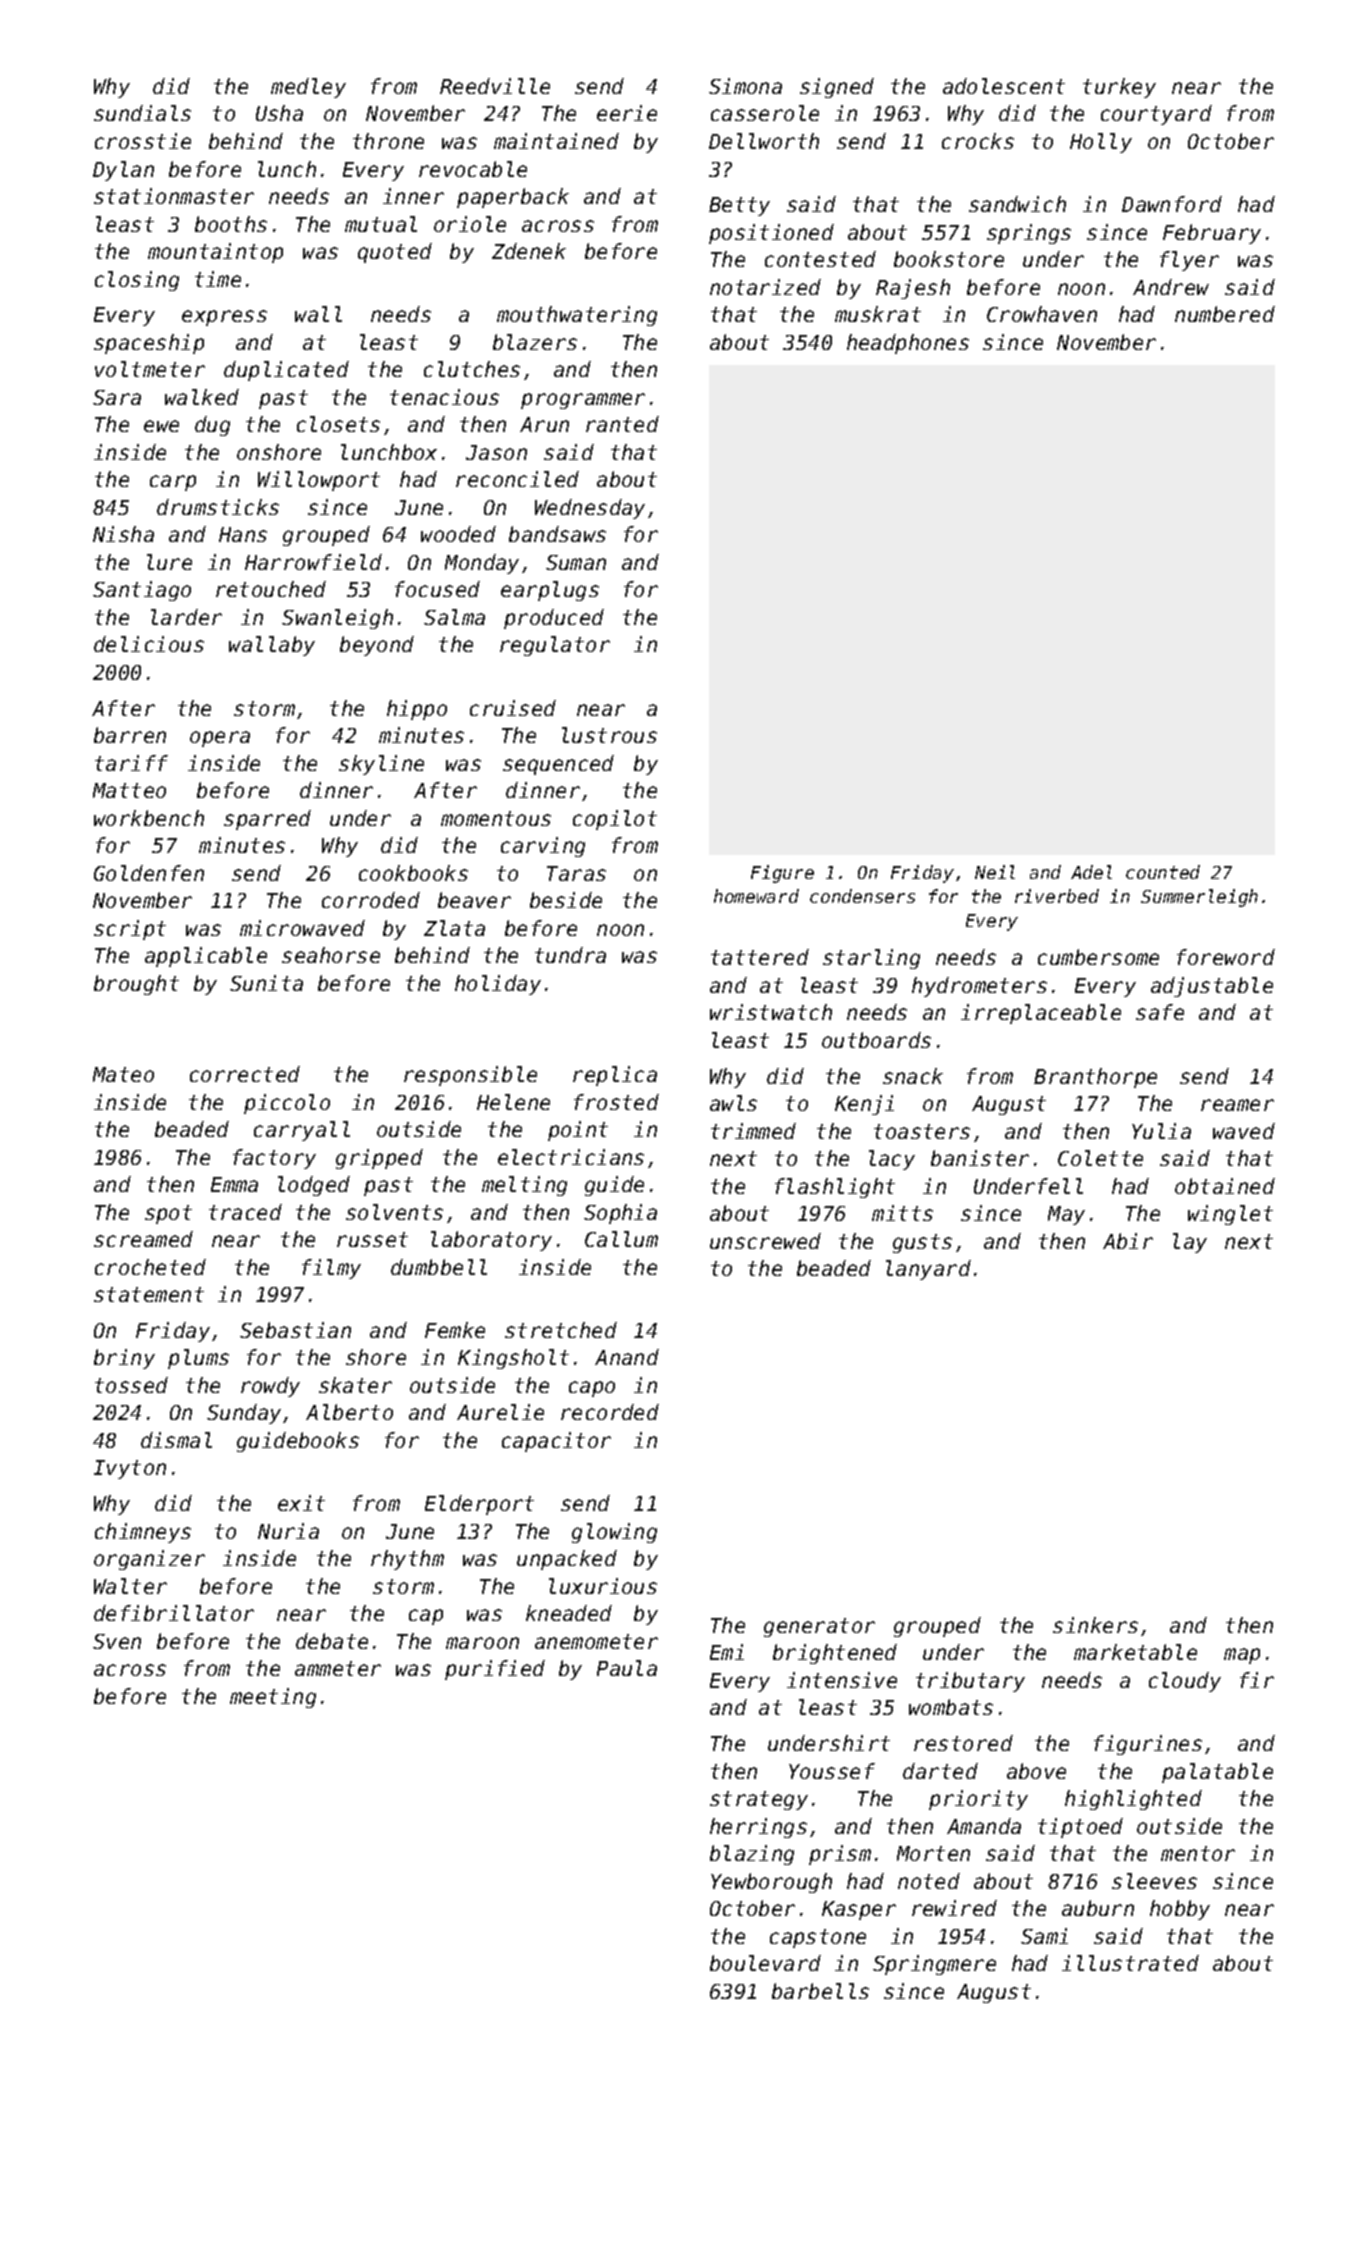 This image has height=2254, width=1368. I want to click on sinkers, so click(1095, 1625).
